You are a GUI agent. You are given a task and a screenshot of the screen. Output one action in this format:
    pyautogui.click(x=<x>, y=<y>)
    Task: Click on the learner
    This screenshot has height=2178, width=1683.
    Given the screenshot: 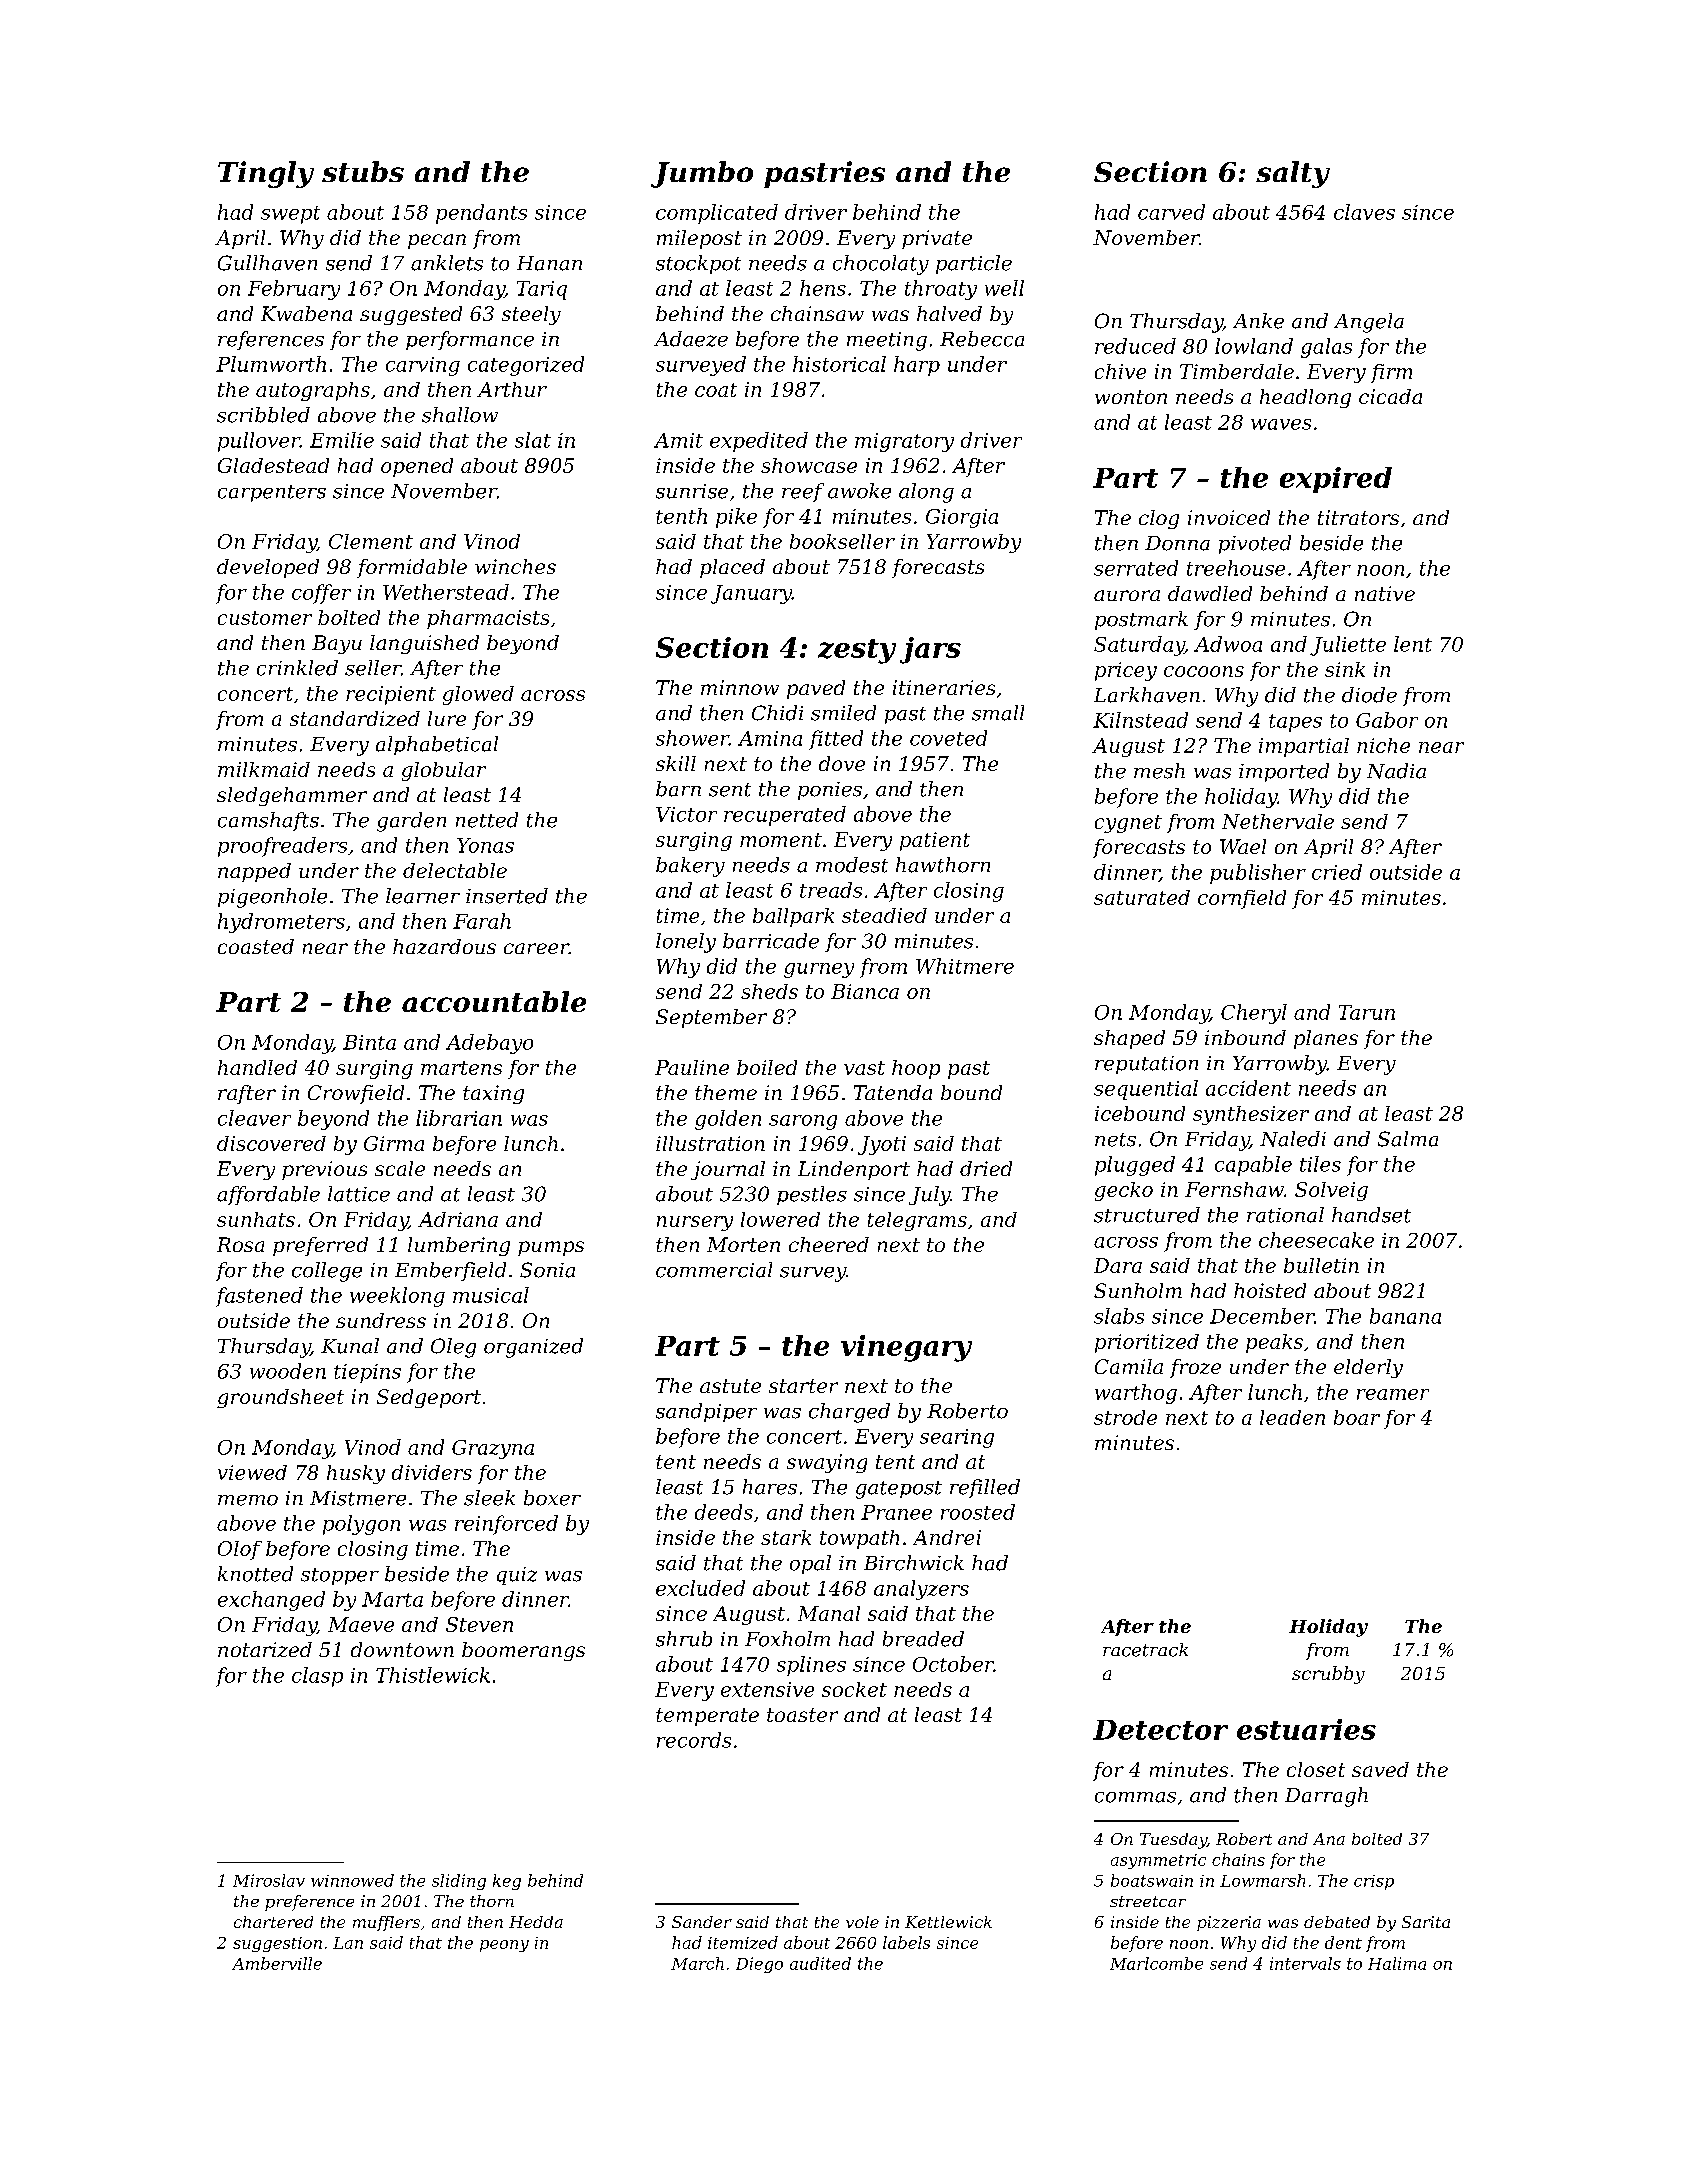 What is the action you would take?
    pyautogui.click(x=423, y=896)
